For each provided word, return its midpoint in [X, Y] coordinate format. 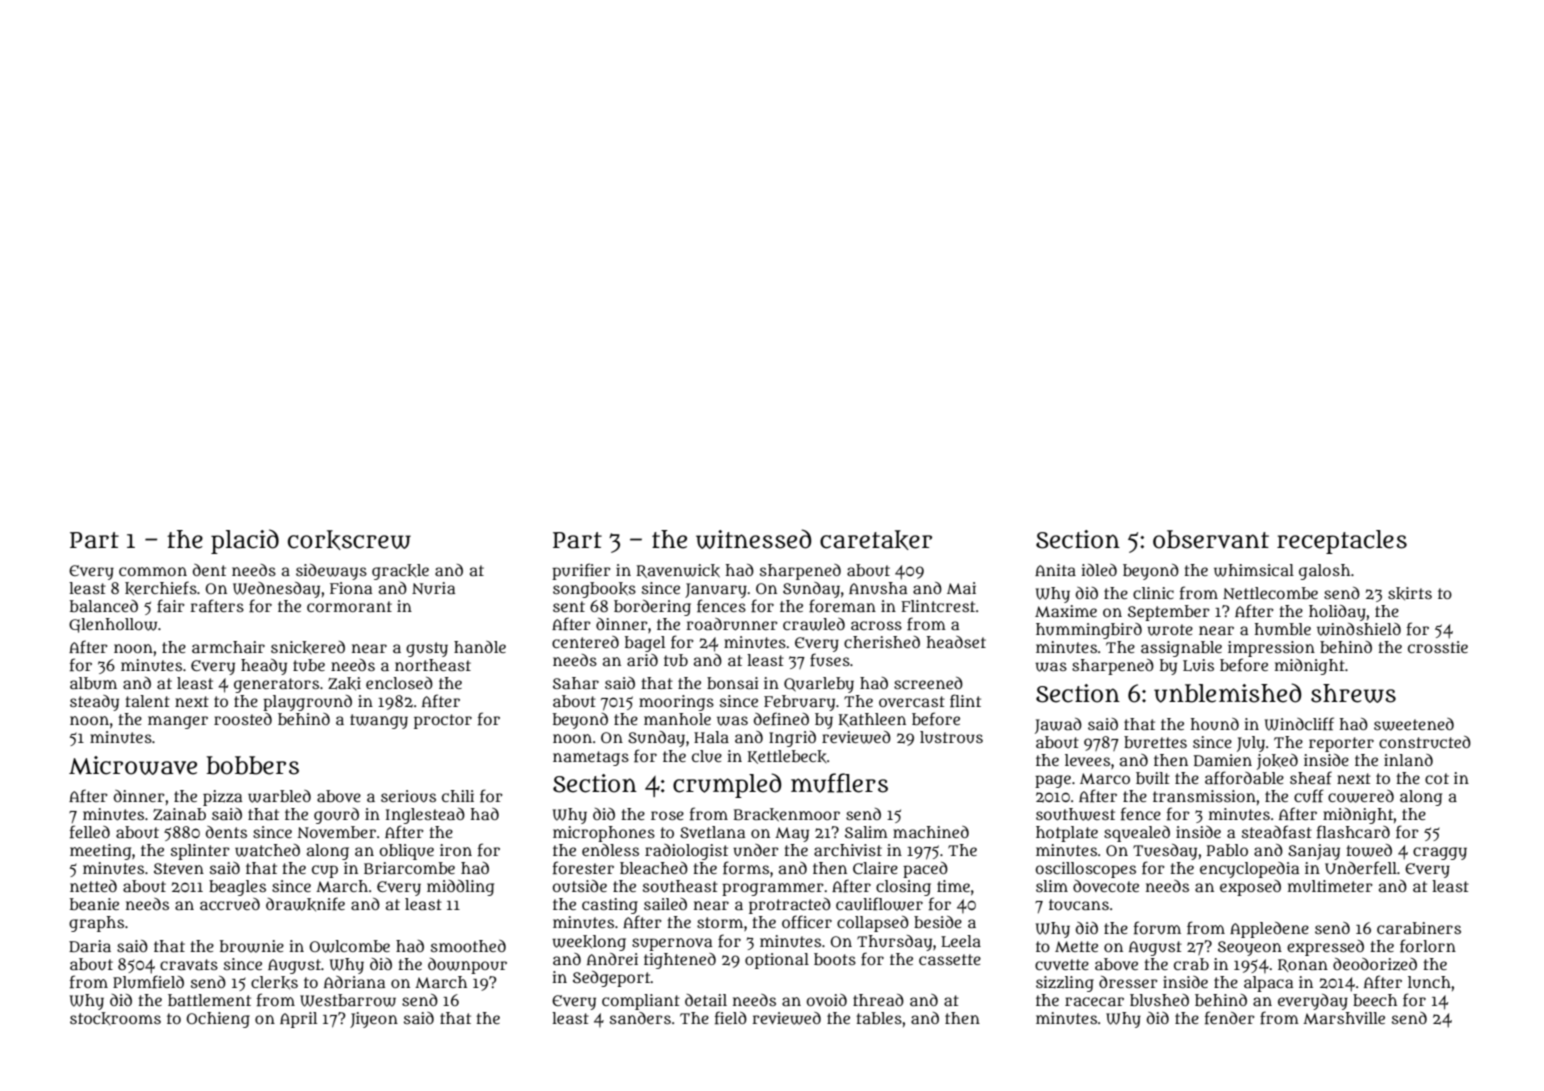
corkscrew [349, 540]
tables [879, 1018]
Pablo [1227, 850]
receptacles [1342, 542]
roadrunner [732, 624]
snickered [308, 647]
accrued [230, 904]
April [298, 1020]
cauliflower [879, 904]
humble [1283, 629]
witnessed [753, 539]
